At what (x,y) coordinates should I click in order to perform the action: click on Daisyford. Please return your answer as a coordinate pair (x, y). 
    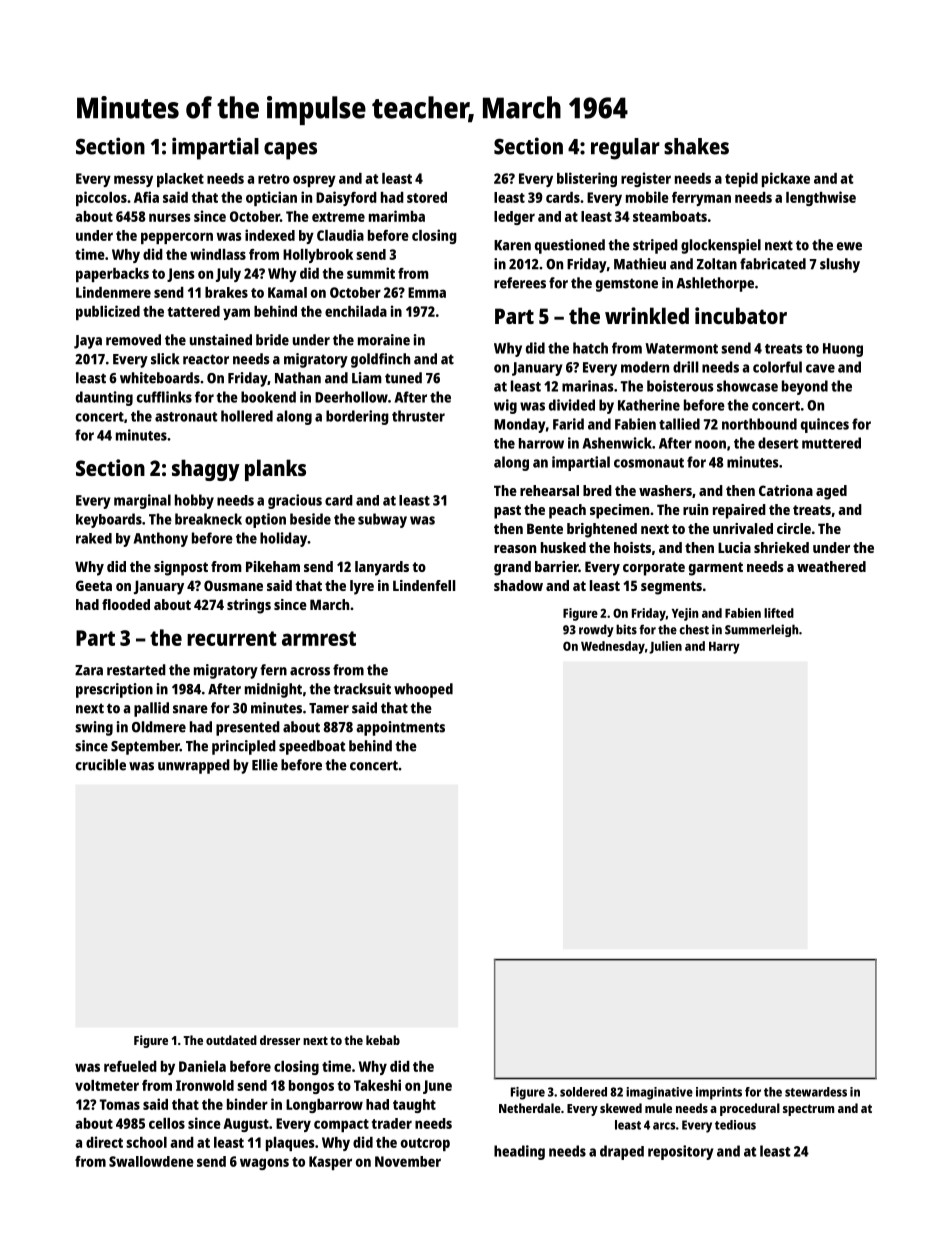
    Looking at the image, I should click on (346, 198).
